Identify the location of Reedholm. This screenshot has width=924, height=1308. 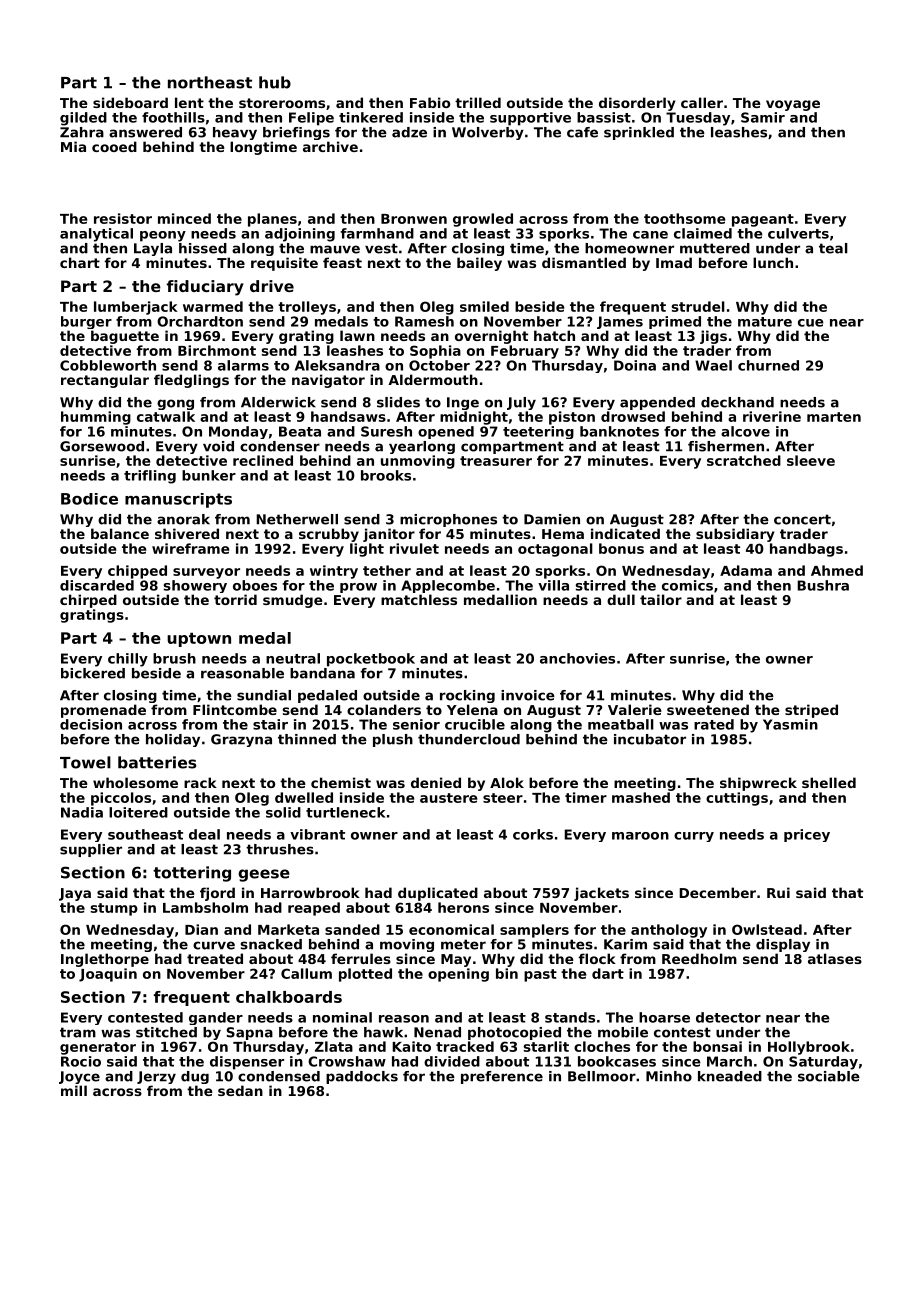
(699, 958).
